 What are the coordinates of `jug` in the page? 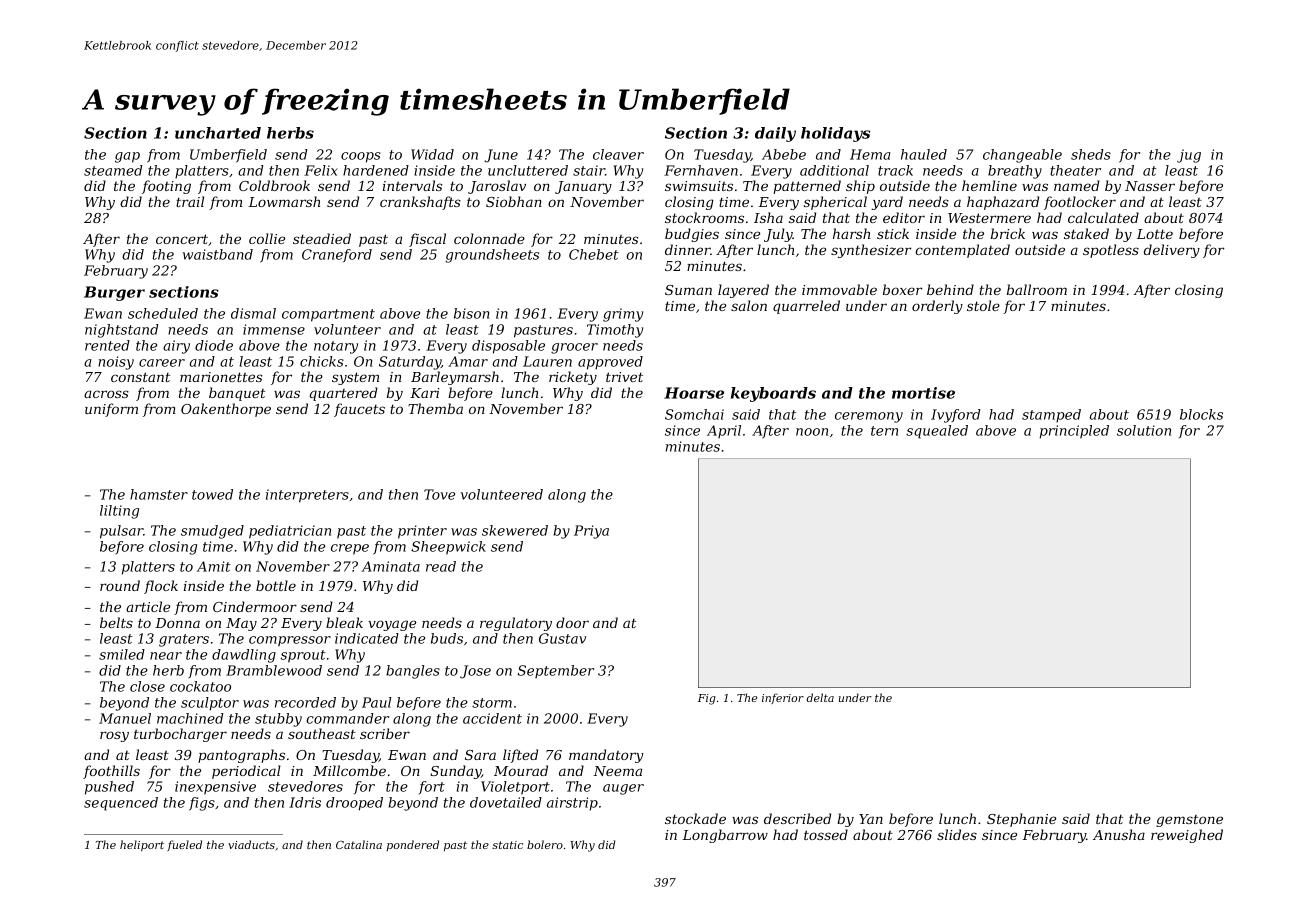 It's located at (1189, 156).
